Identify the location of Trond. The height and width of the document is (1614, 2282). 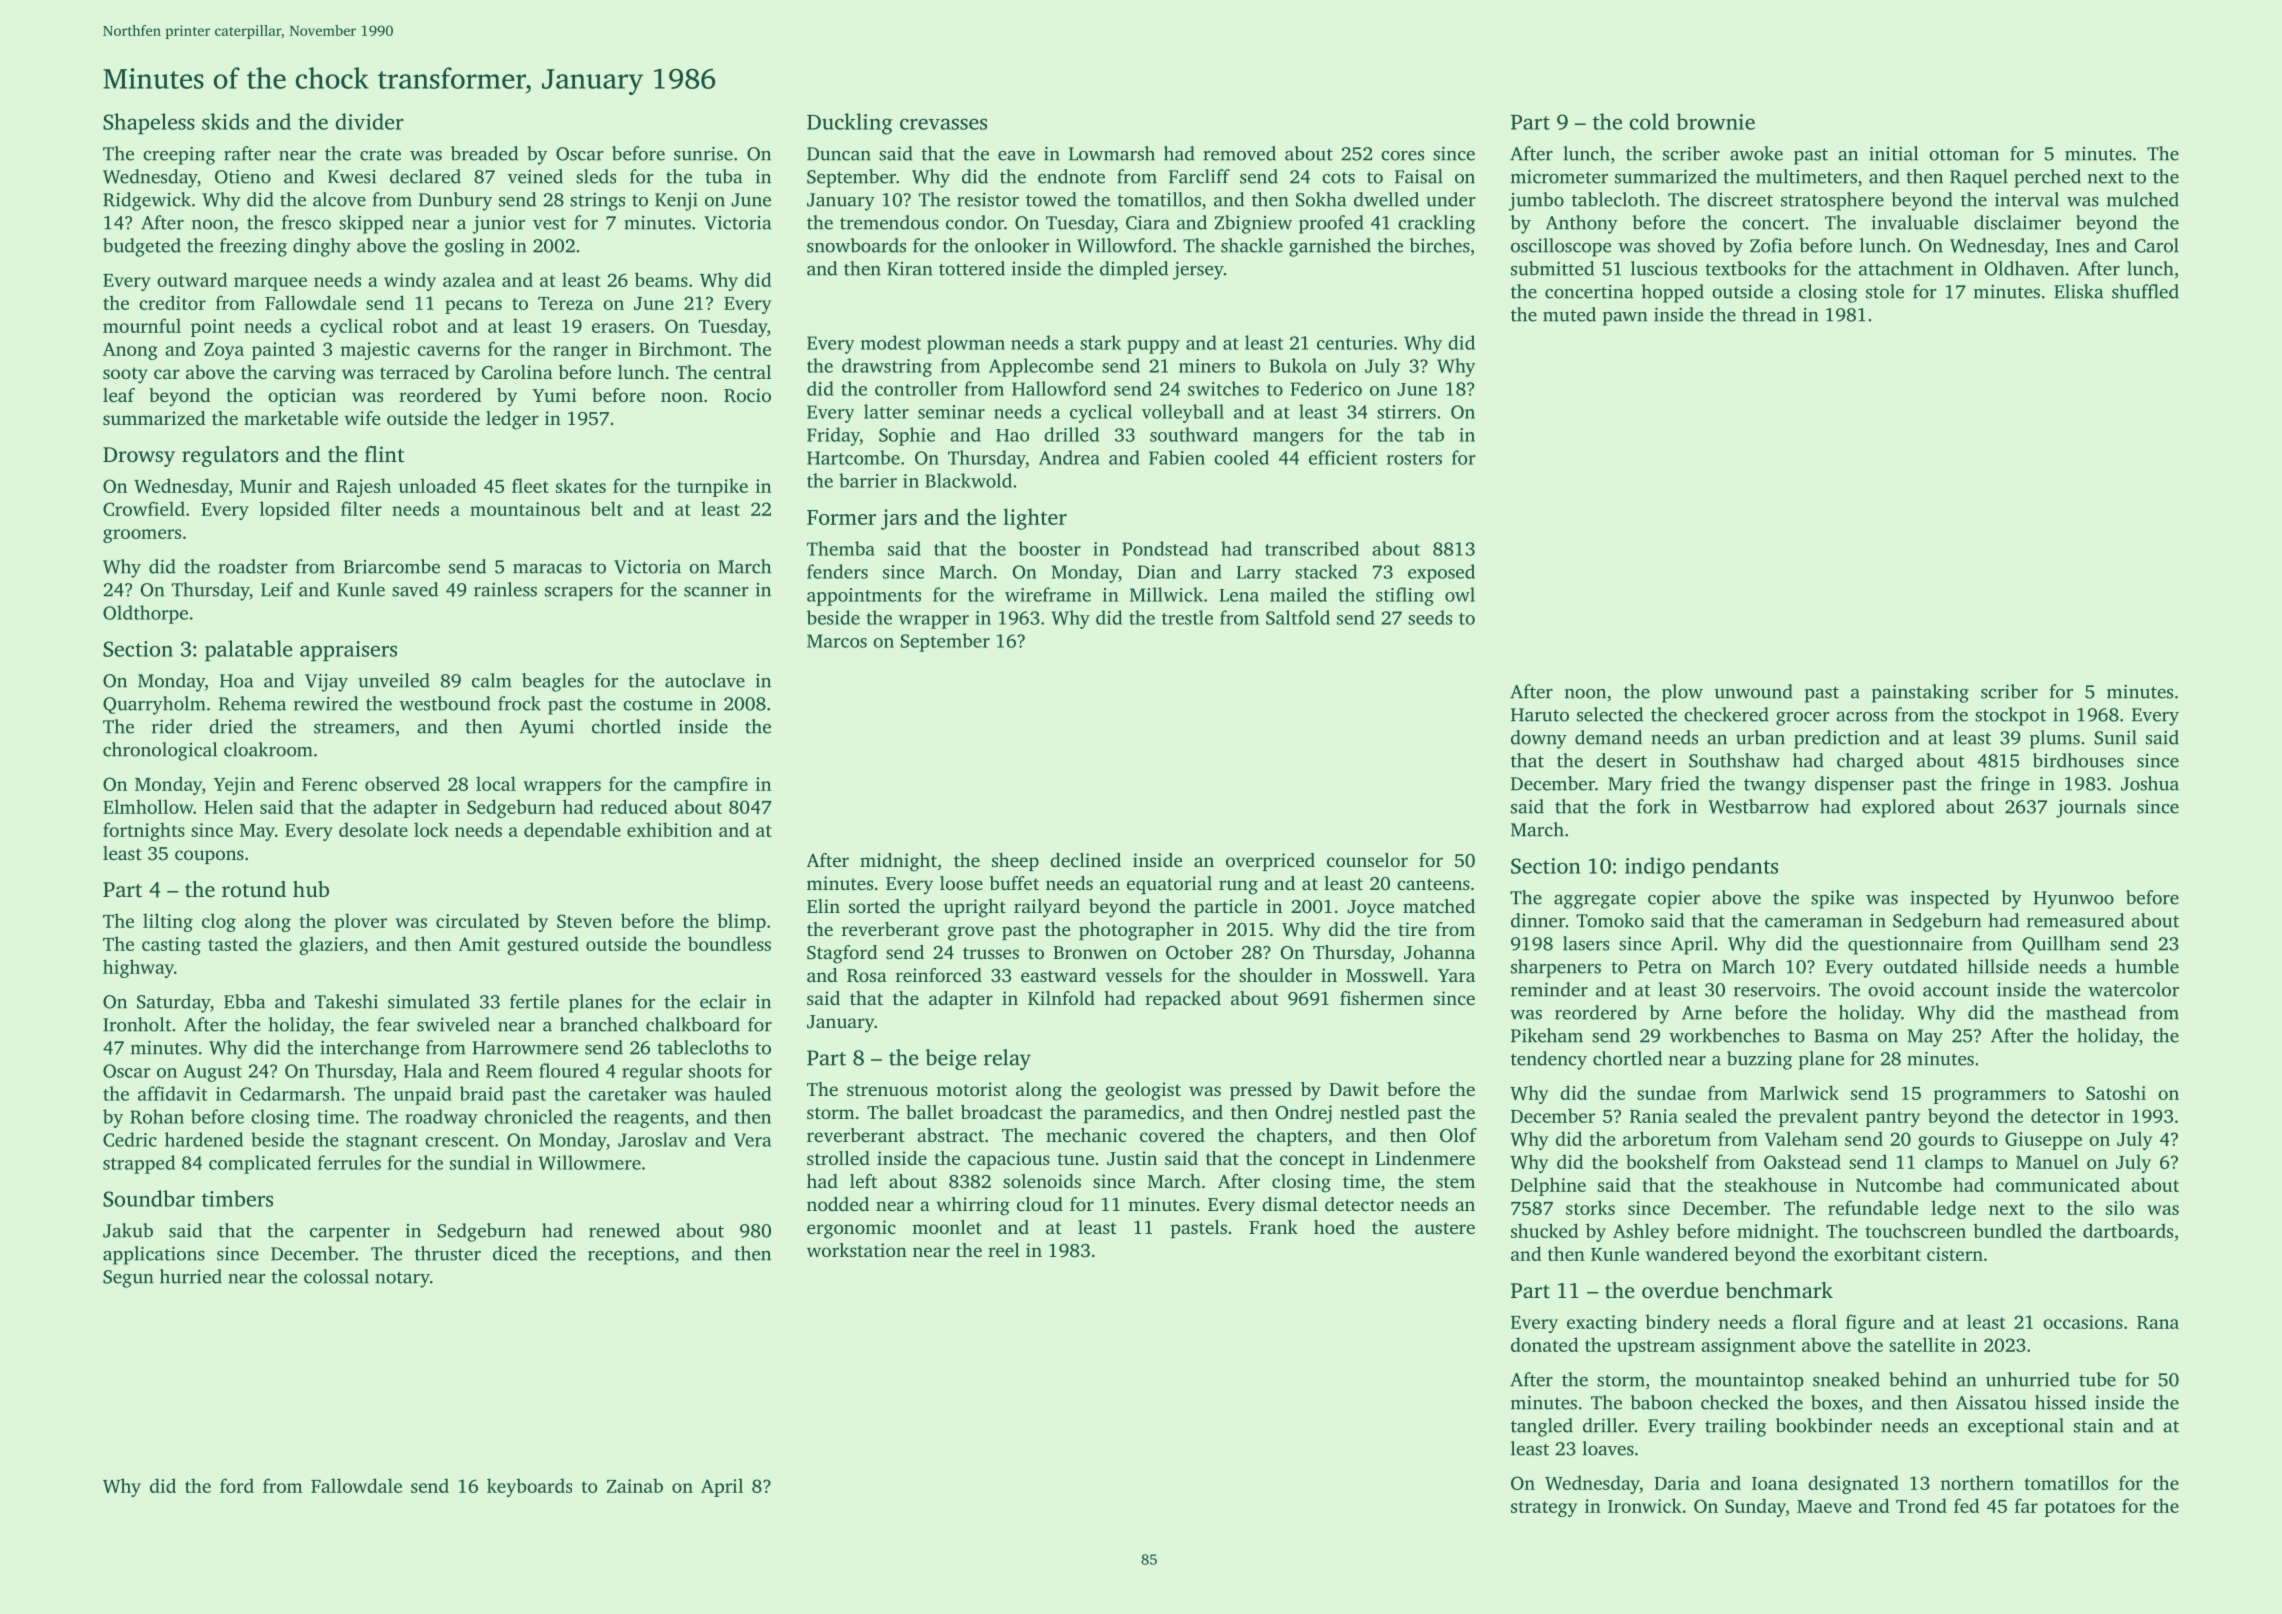
(1921, 1505).
